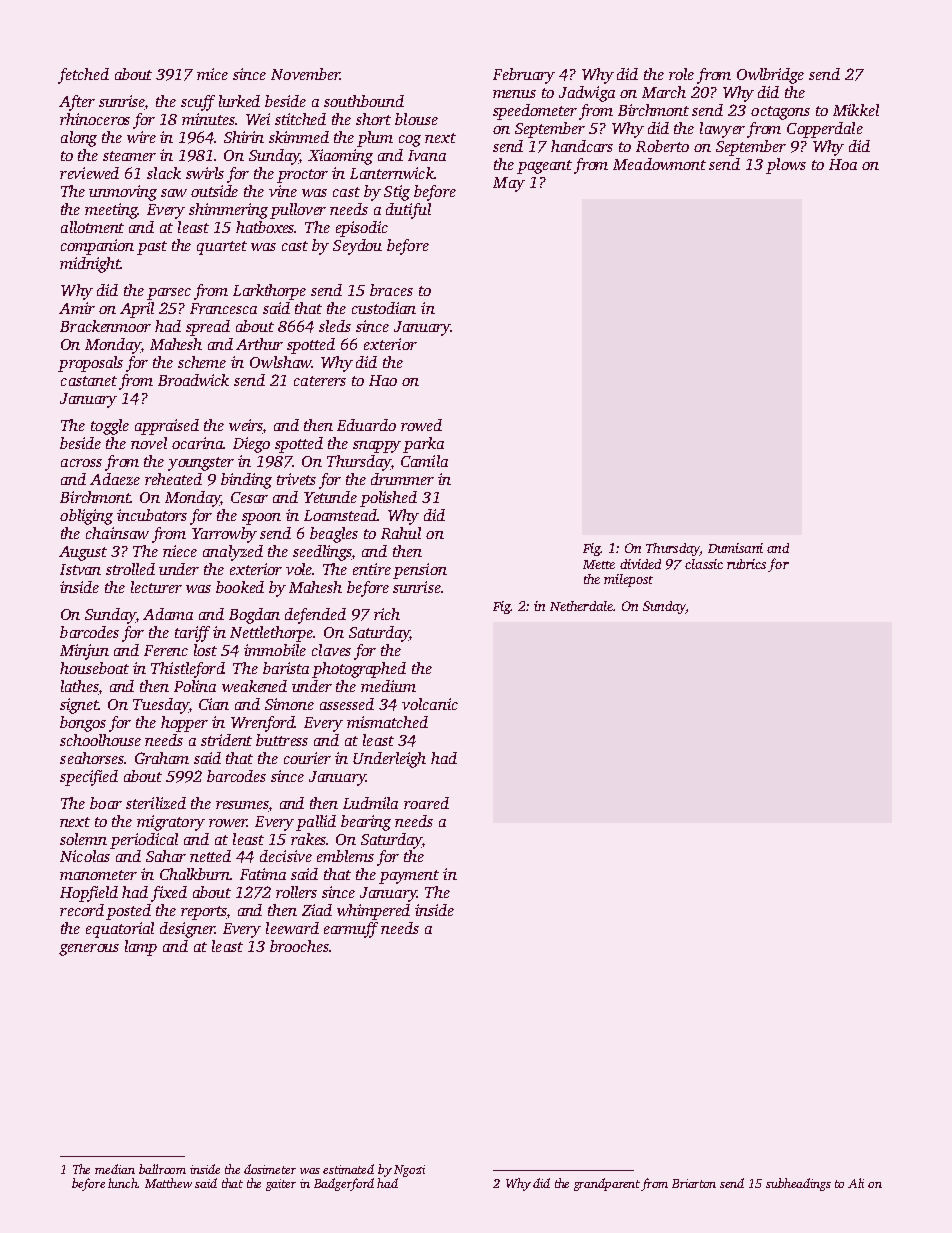 The height and width of the screenshot is (1233, 952). What do you see at coordinates (427, 155) in the screenshot?
I see `Ivana` at bounding box center [427, 155].
